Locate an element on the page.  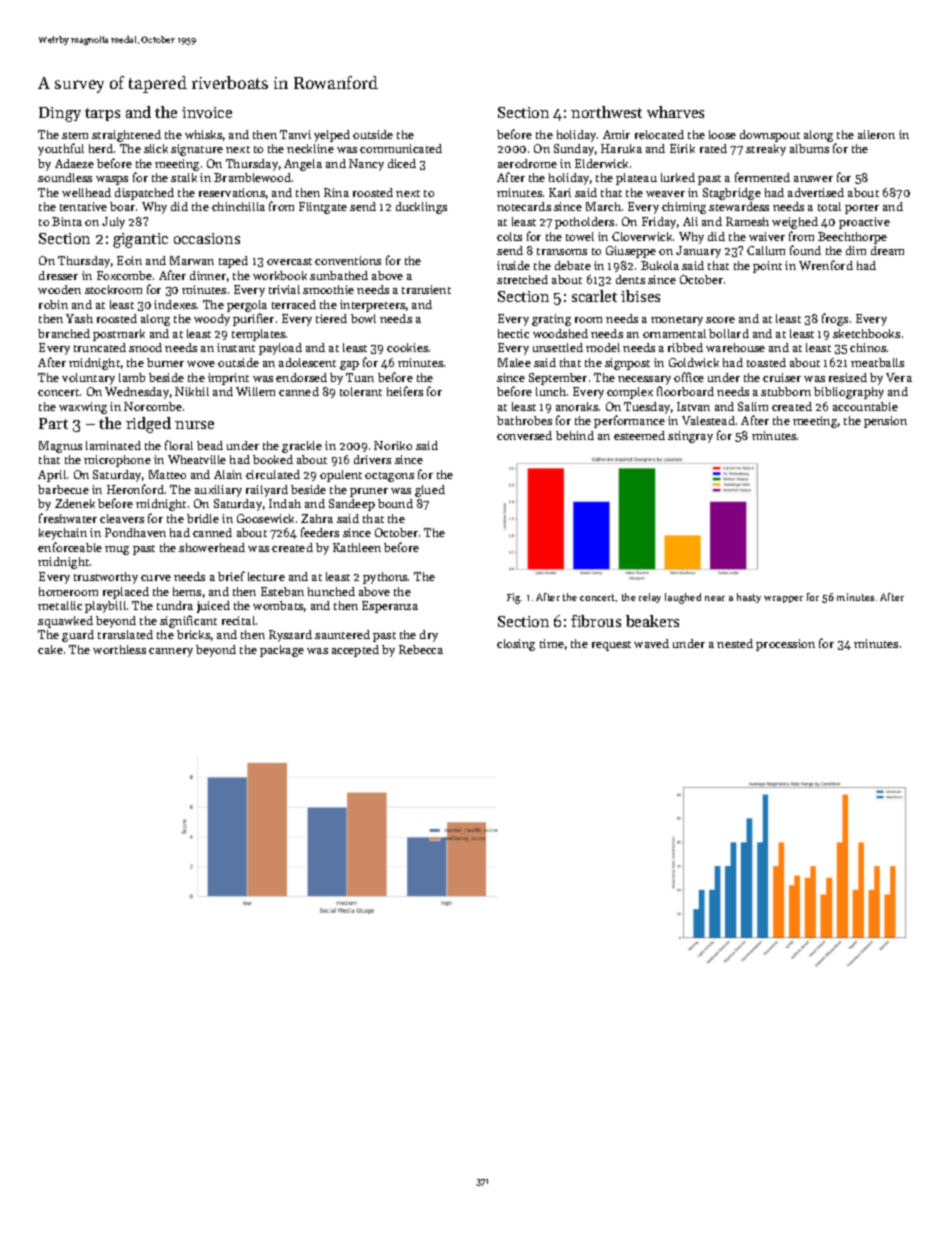
Marwan is located at coordinates (192, 260).
